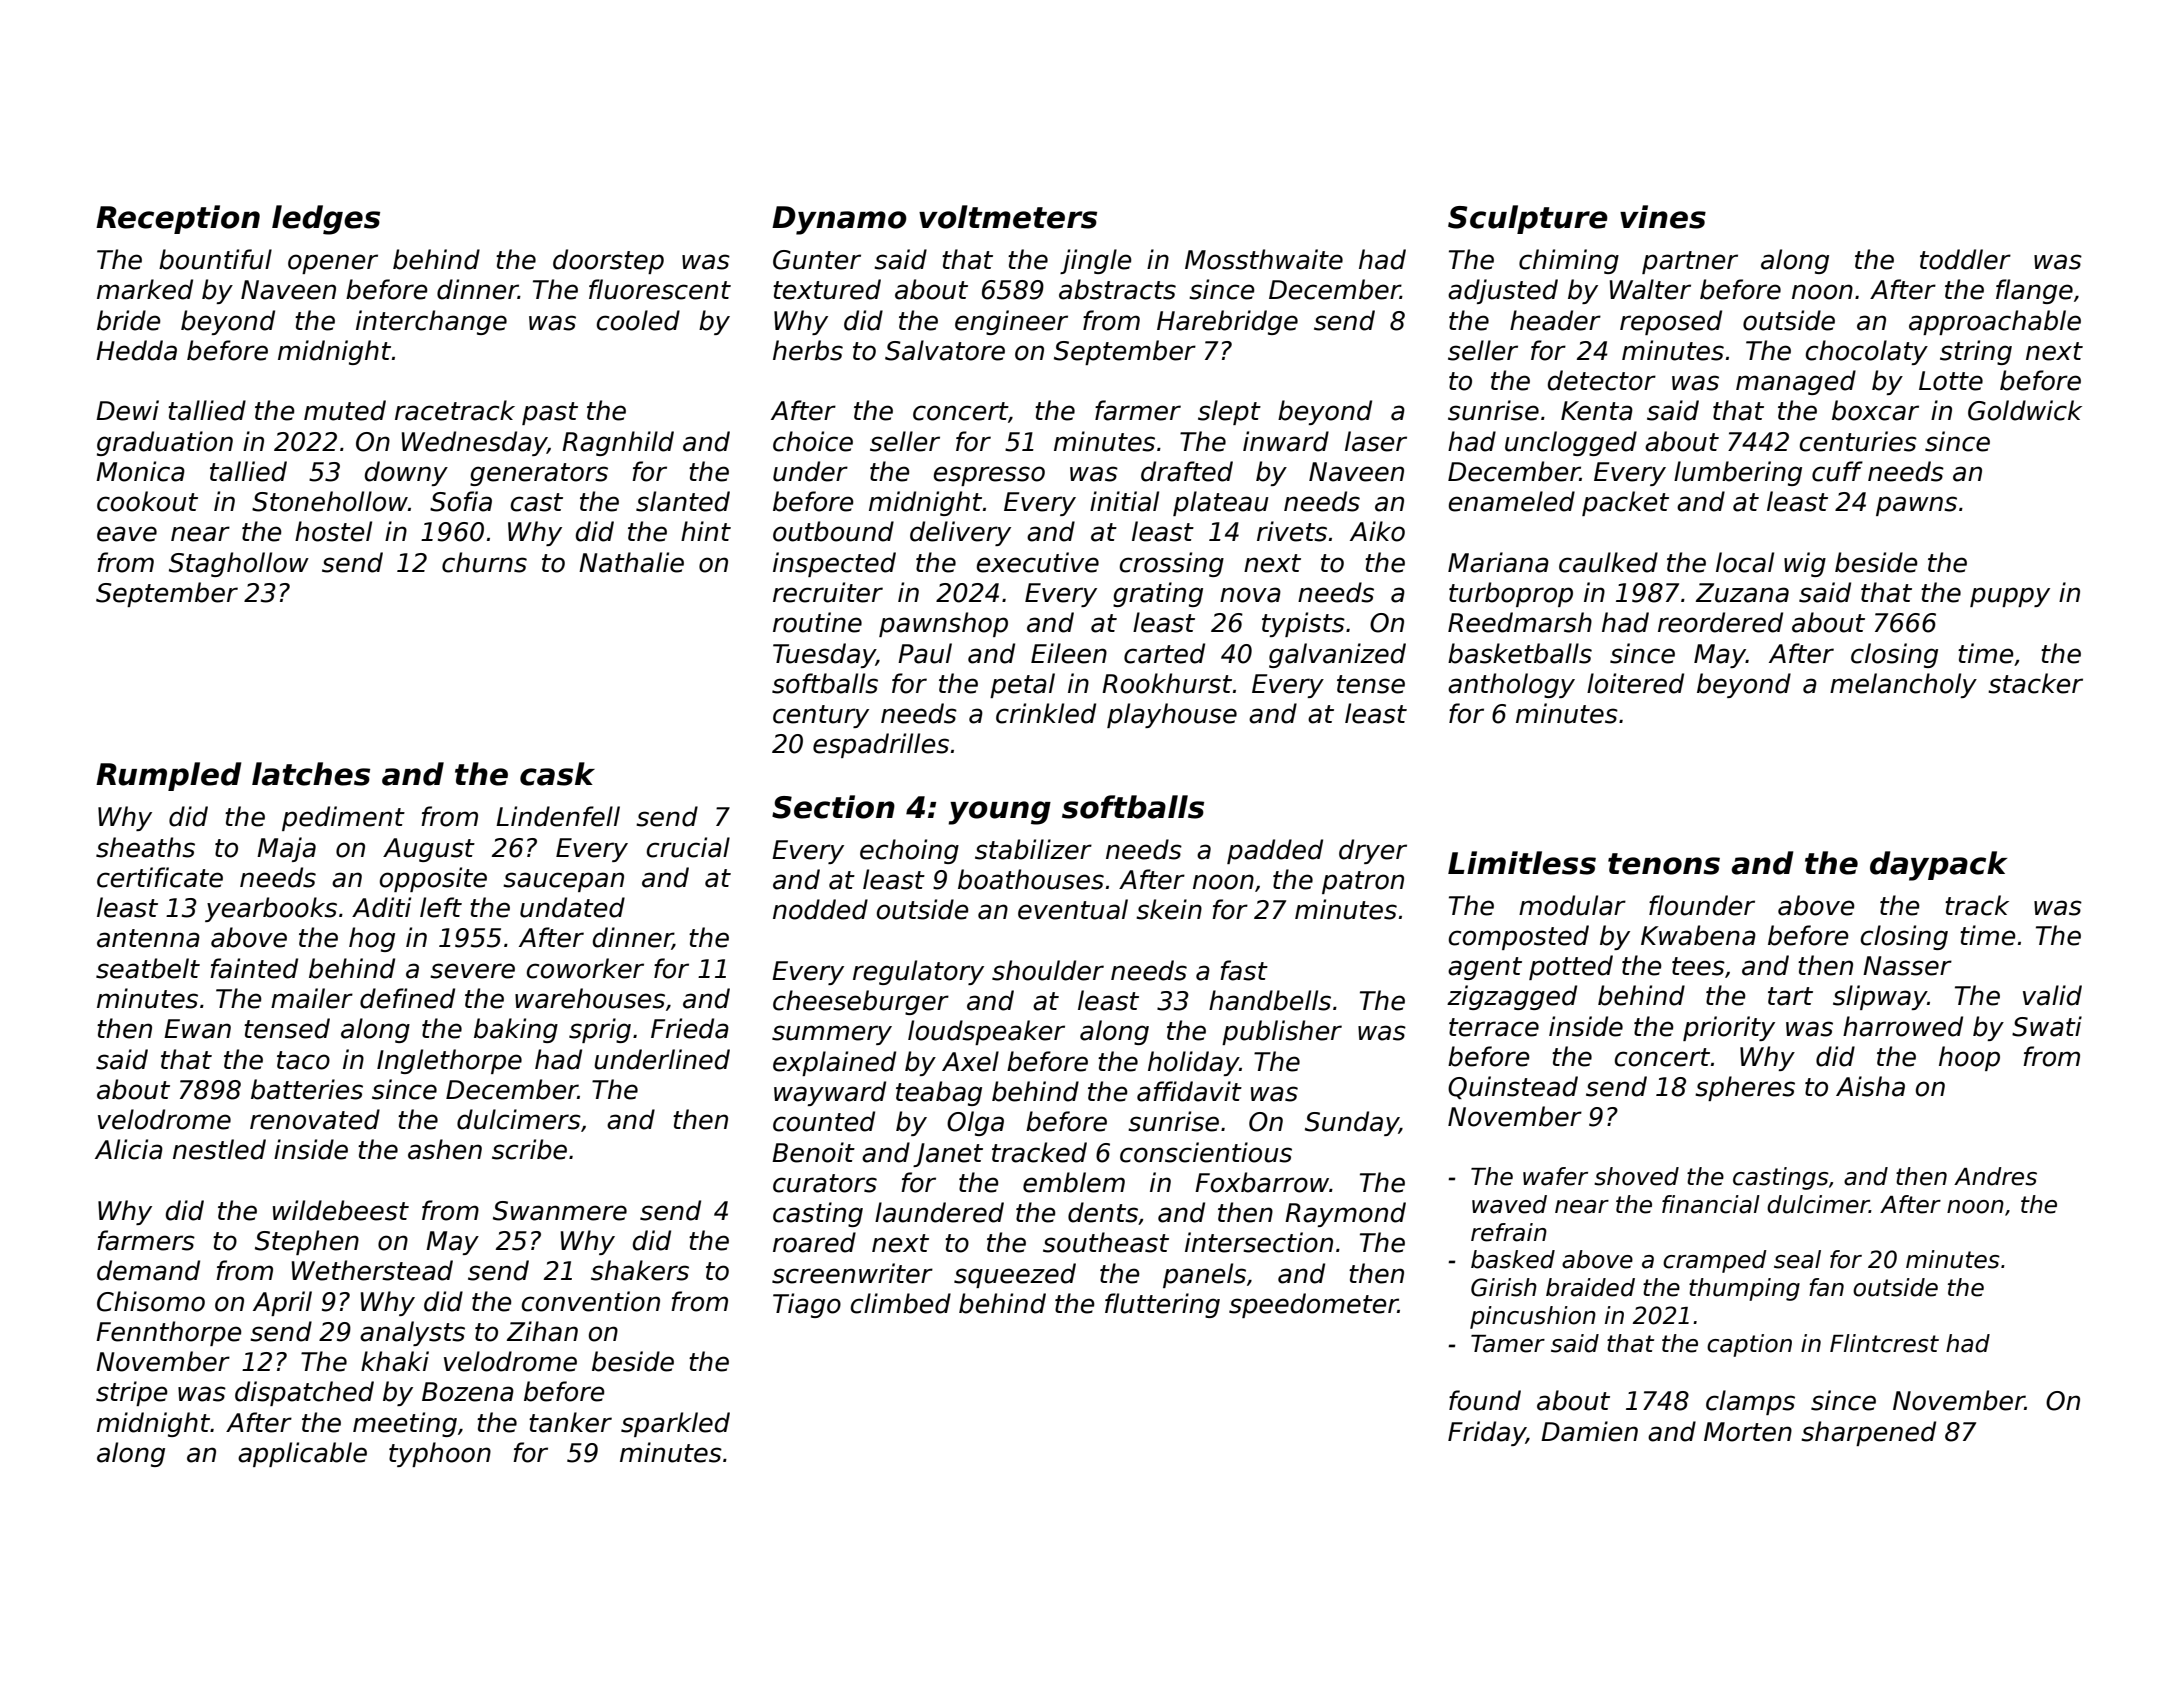 This page has height=1683, width=2178. What do you see at coordinates (1555, 1176) in the page?
I see `wafer` at bounding box center [1555, 1176].
